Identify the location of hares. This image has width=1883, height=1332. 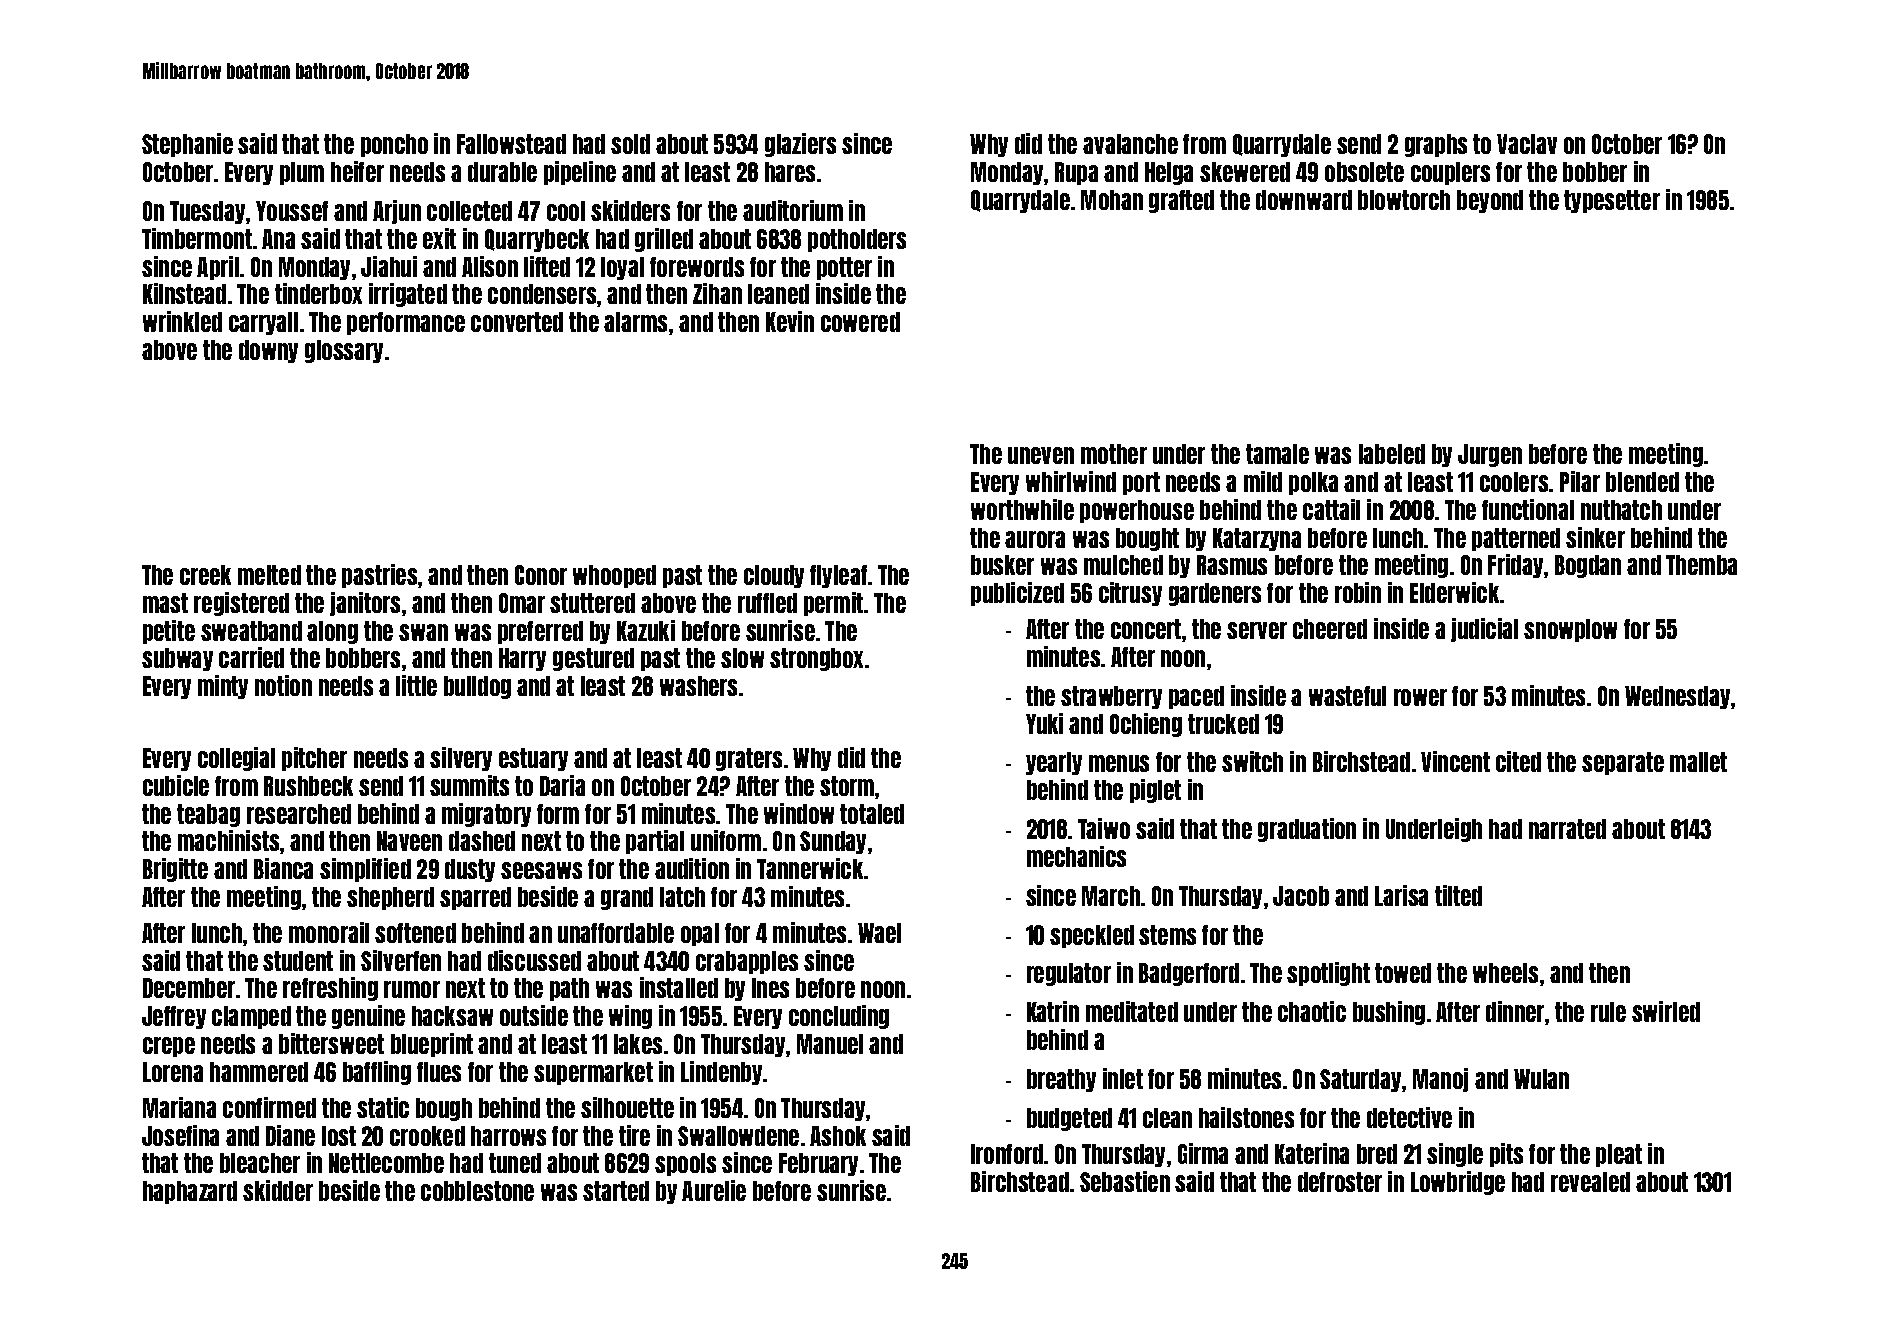
(790, 172).
